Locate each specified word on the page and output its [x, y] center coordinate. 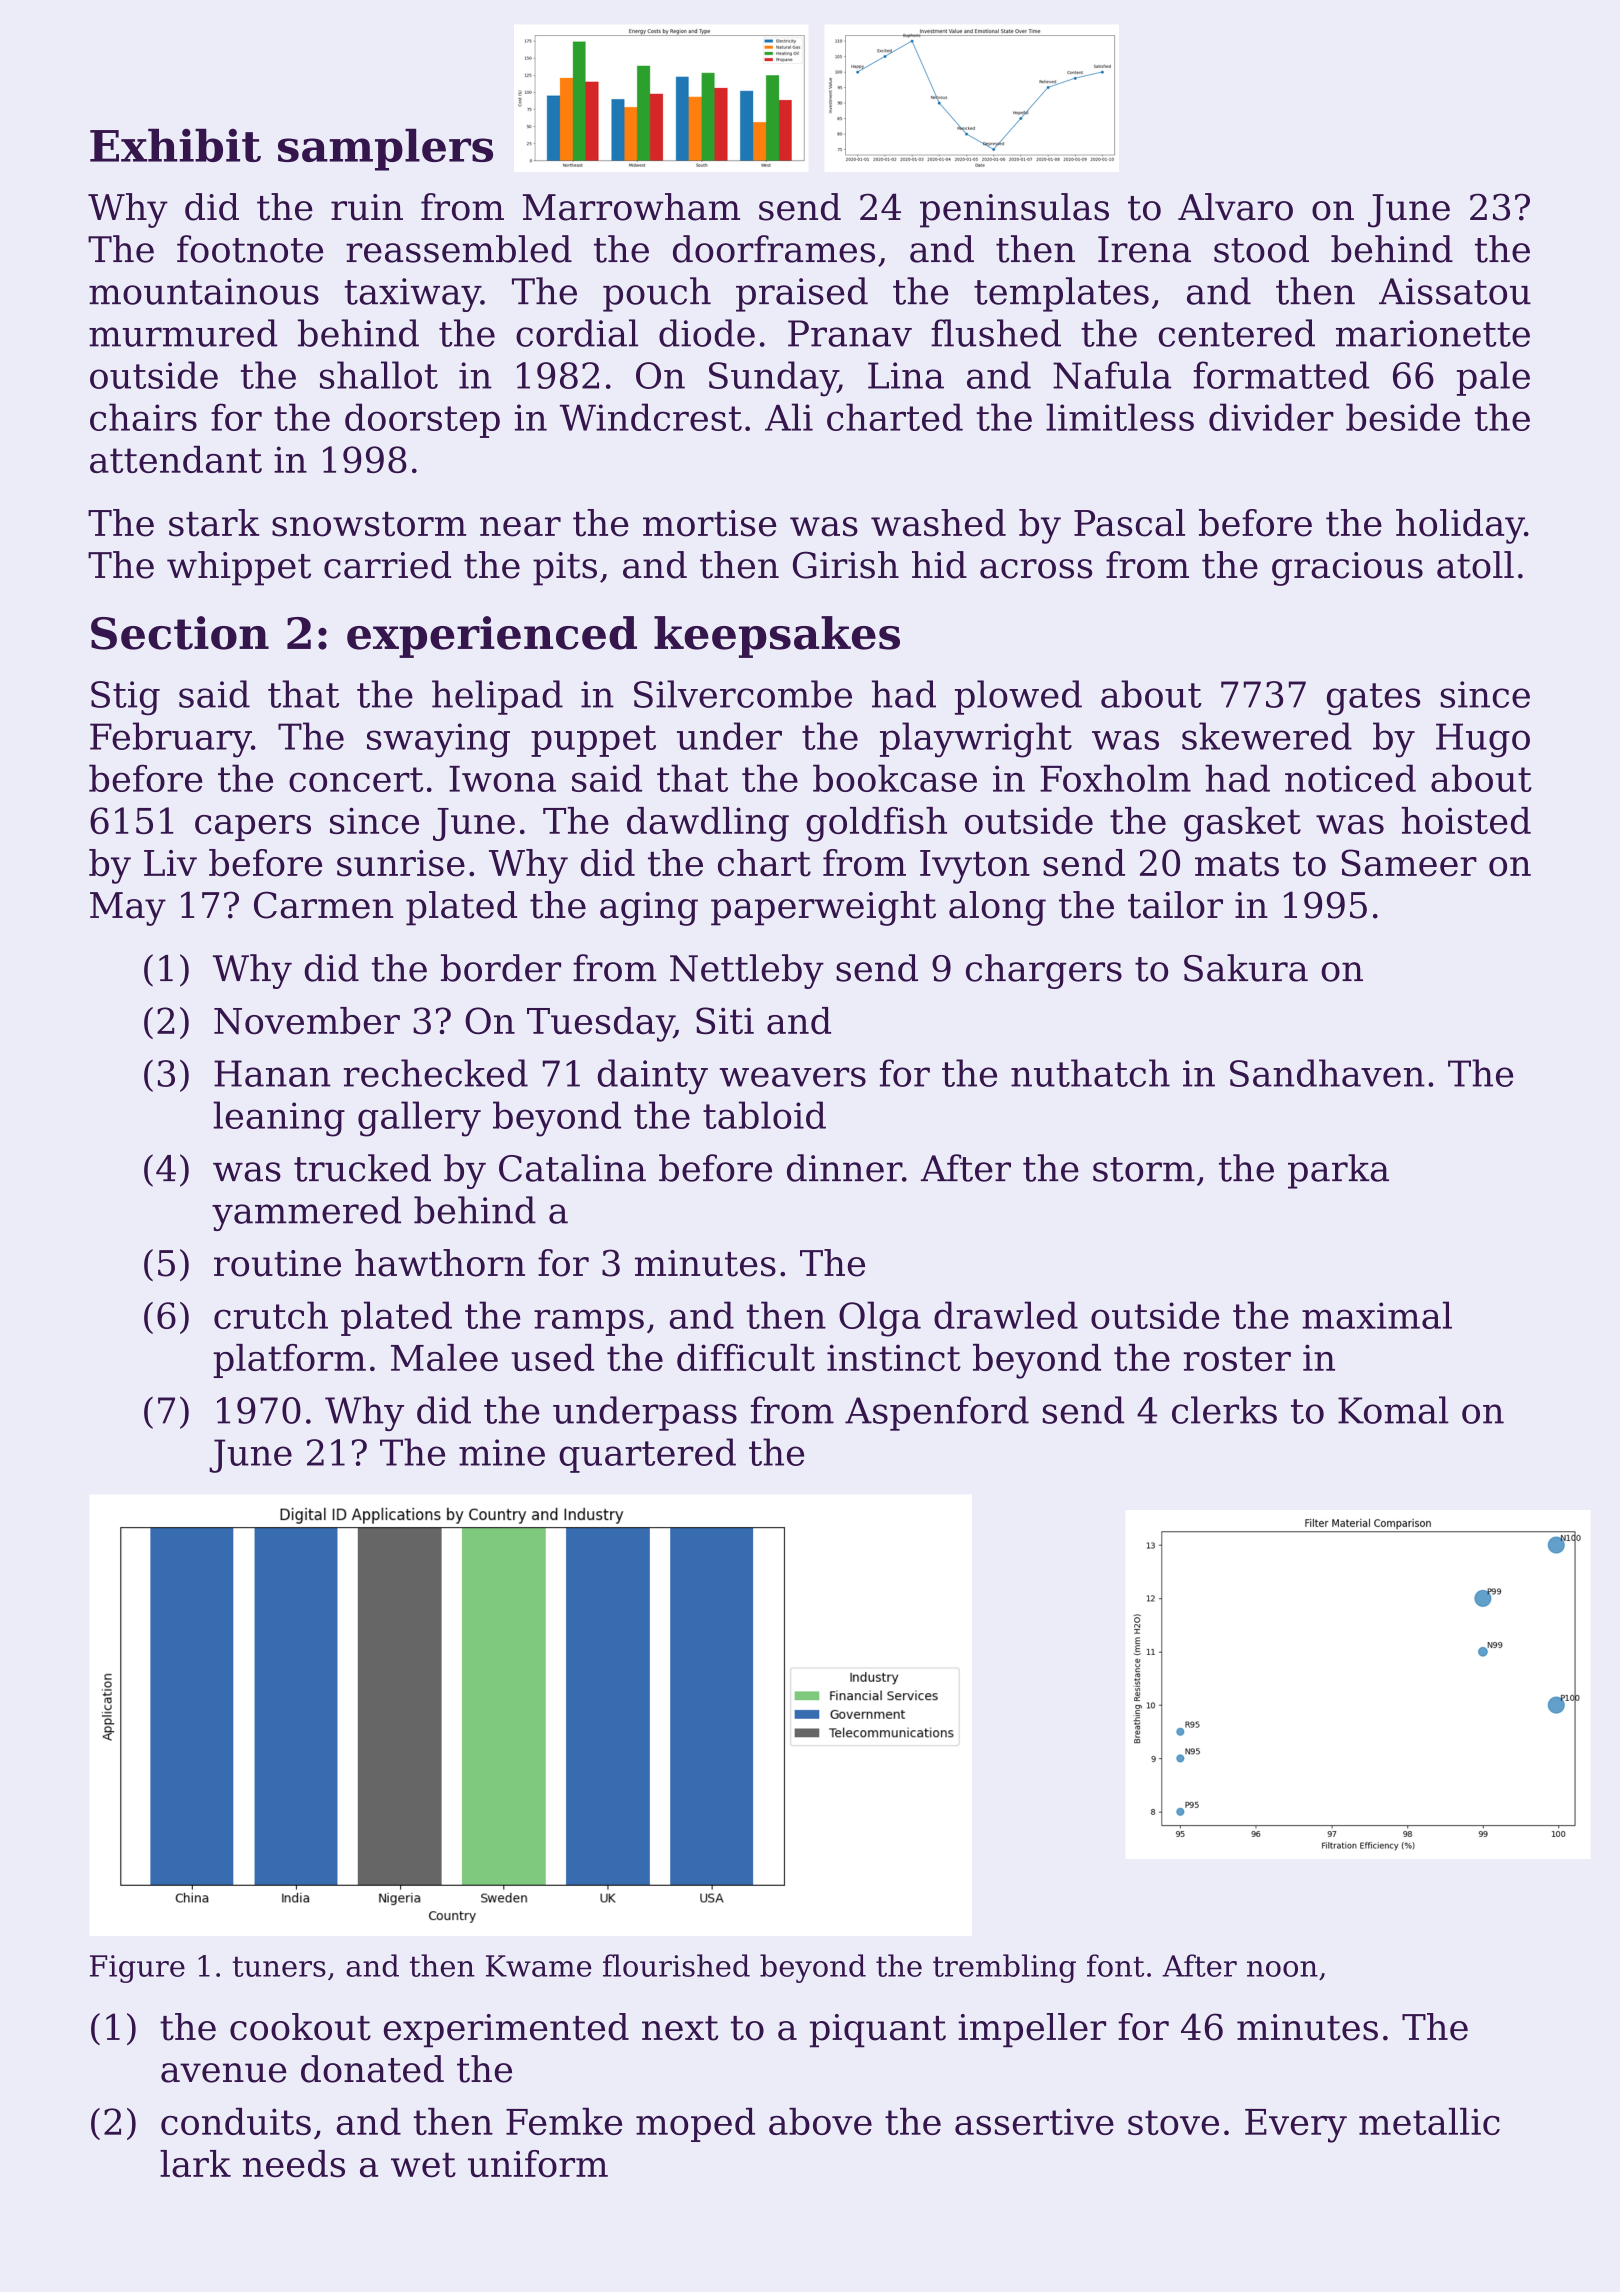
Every [1296, 2126]
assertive [1034, 2121]
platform [289, 1361]
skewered [1267, 736]
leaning [279, 1119]
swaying [438, 740]
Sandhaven [1327, 1073]
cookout [300, 2027]
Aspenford [937, 1413]
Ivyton [975, 867]
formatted [1281, 375]
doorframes [774, 249]
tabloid [764, 1115]
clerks [1224, 1410]
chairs [143, 417]
